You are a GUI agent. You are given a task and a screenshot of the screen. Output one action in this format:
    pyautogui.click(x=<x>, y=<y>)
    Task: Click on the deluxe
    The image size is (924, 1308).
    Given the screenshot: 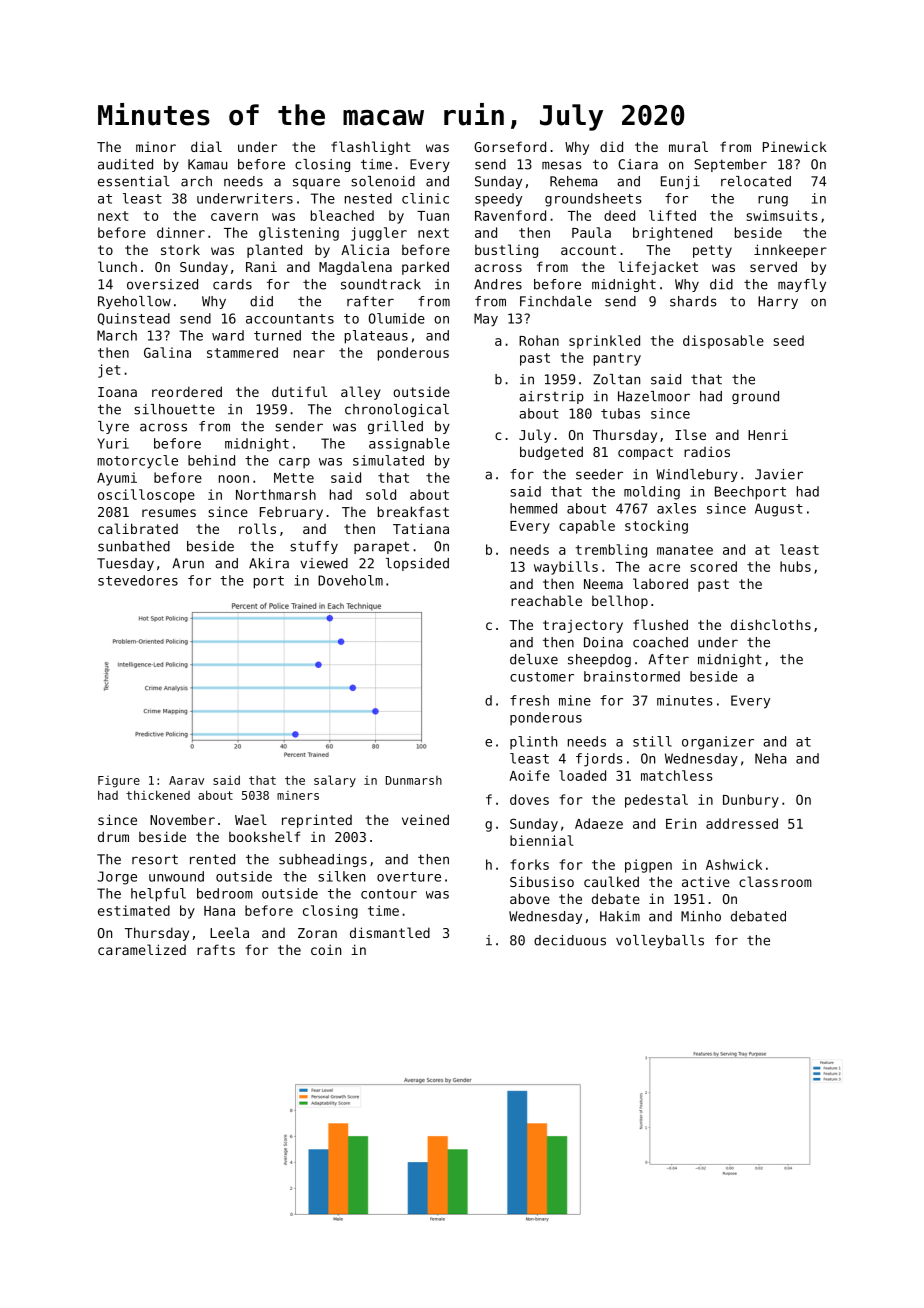 What is the action you would take?
    pyautogui.click(x=534, y=659)
